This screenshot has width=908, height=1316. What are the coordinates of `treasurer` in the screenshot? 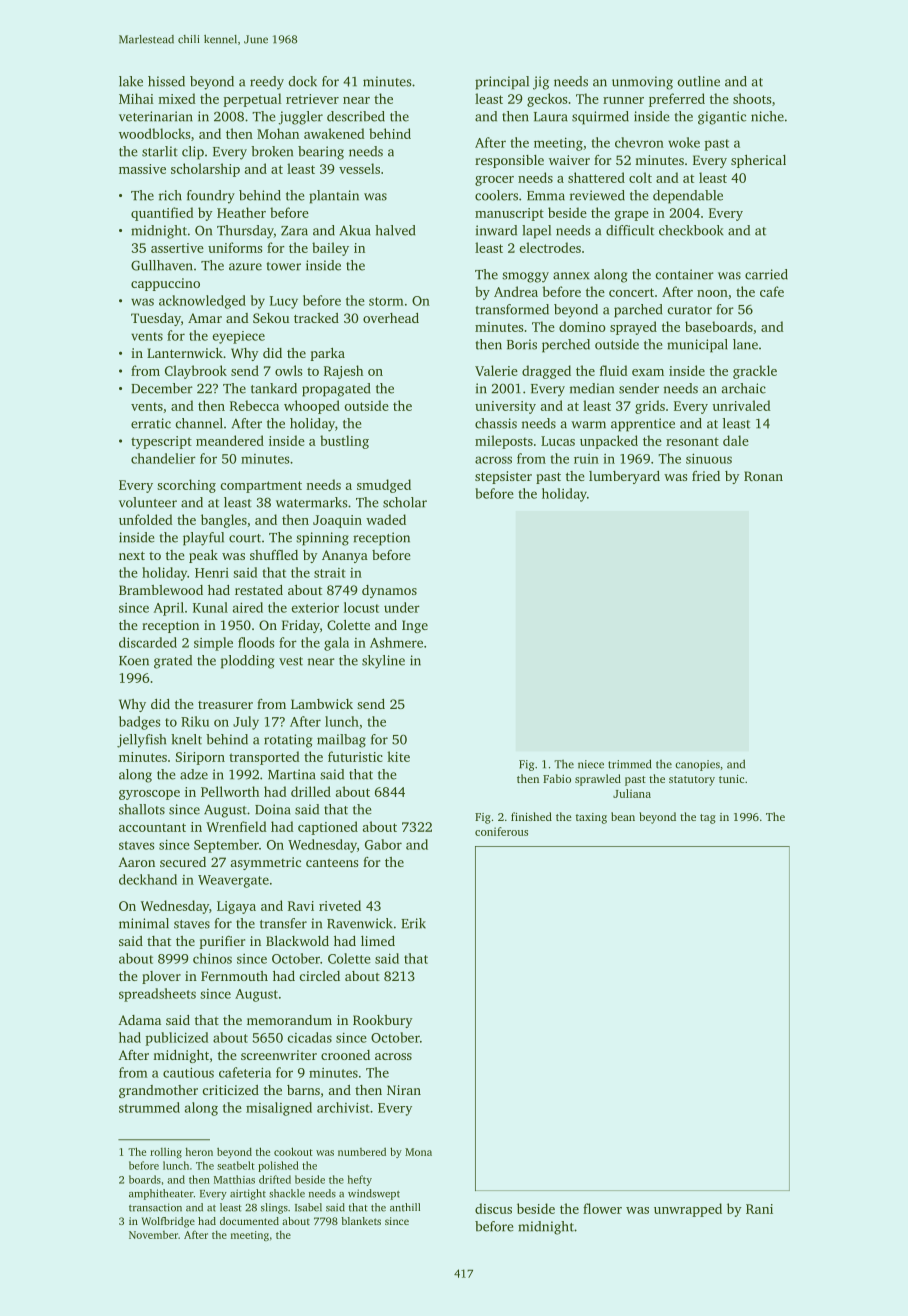 It's located at (225, 705).
